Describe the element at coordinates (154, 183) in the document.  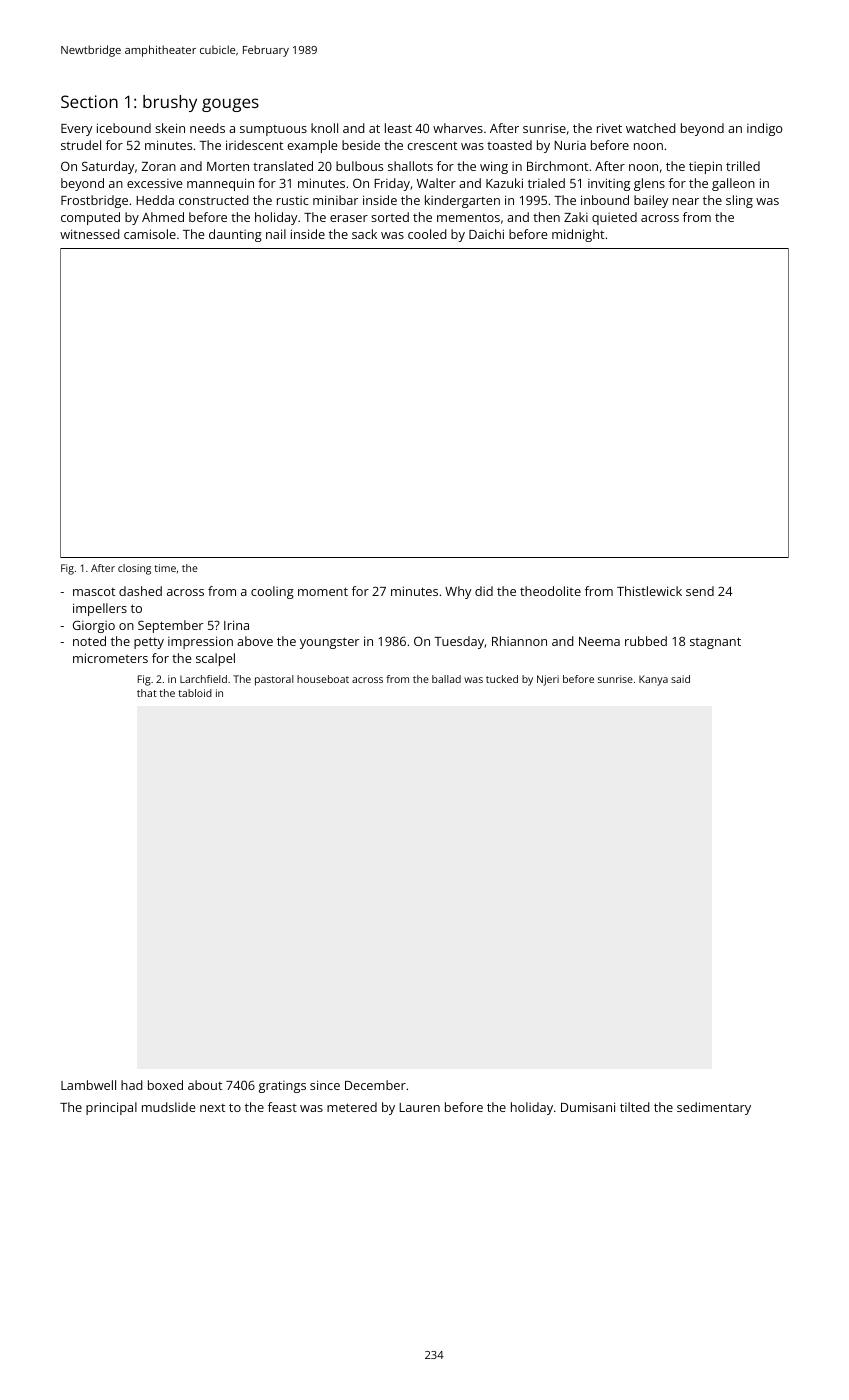
I see `excessive` at that location.
